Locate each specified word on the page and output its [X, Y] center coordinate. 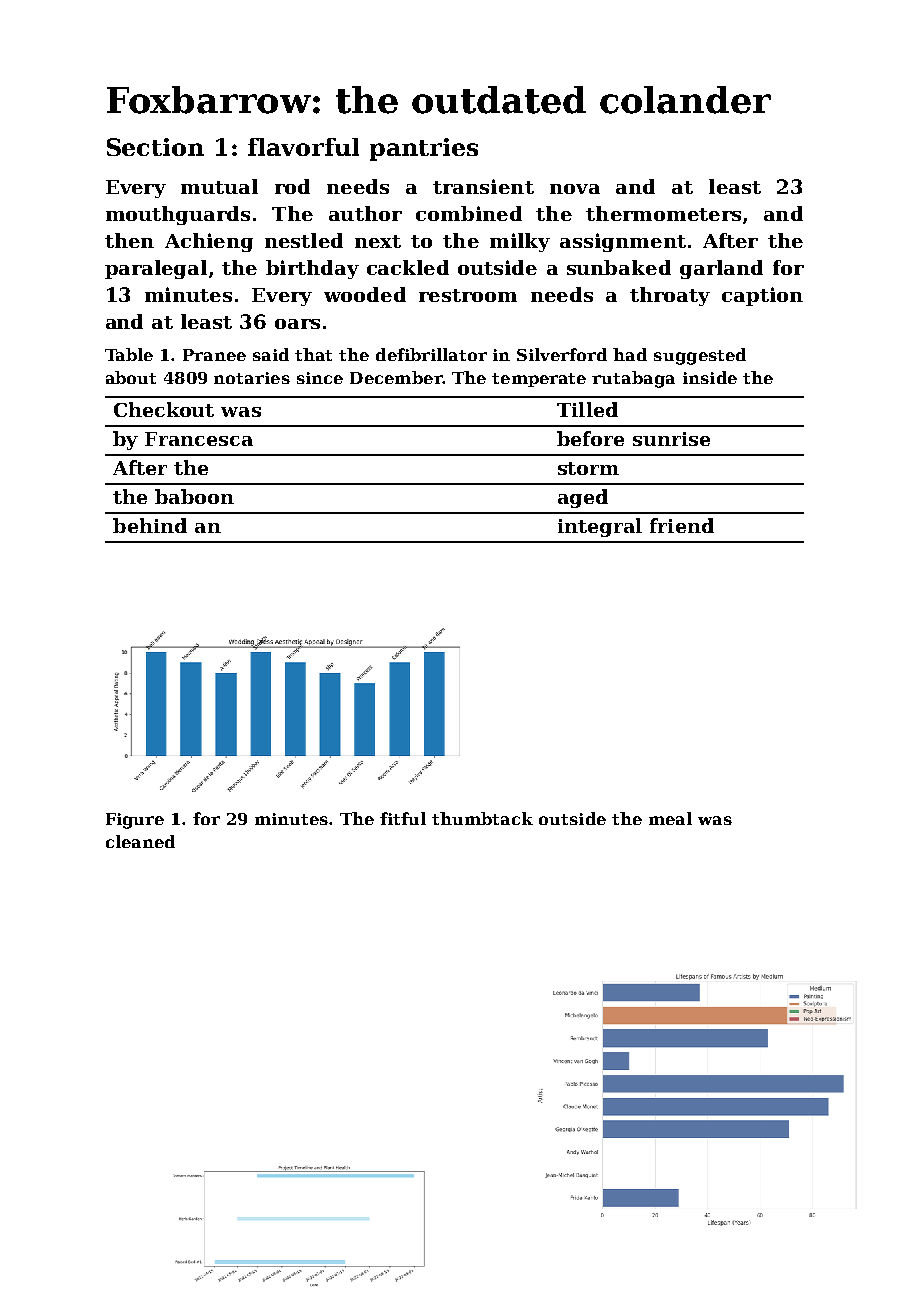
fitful [403, 818]
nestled [304, 240]
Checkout [164, 409]
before [590, 438]
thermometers [663, 213]
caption [762, 296]
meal [670, 818]
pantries [424, 149]
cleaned [140, 841]
